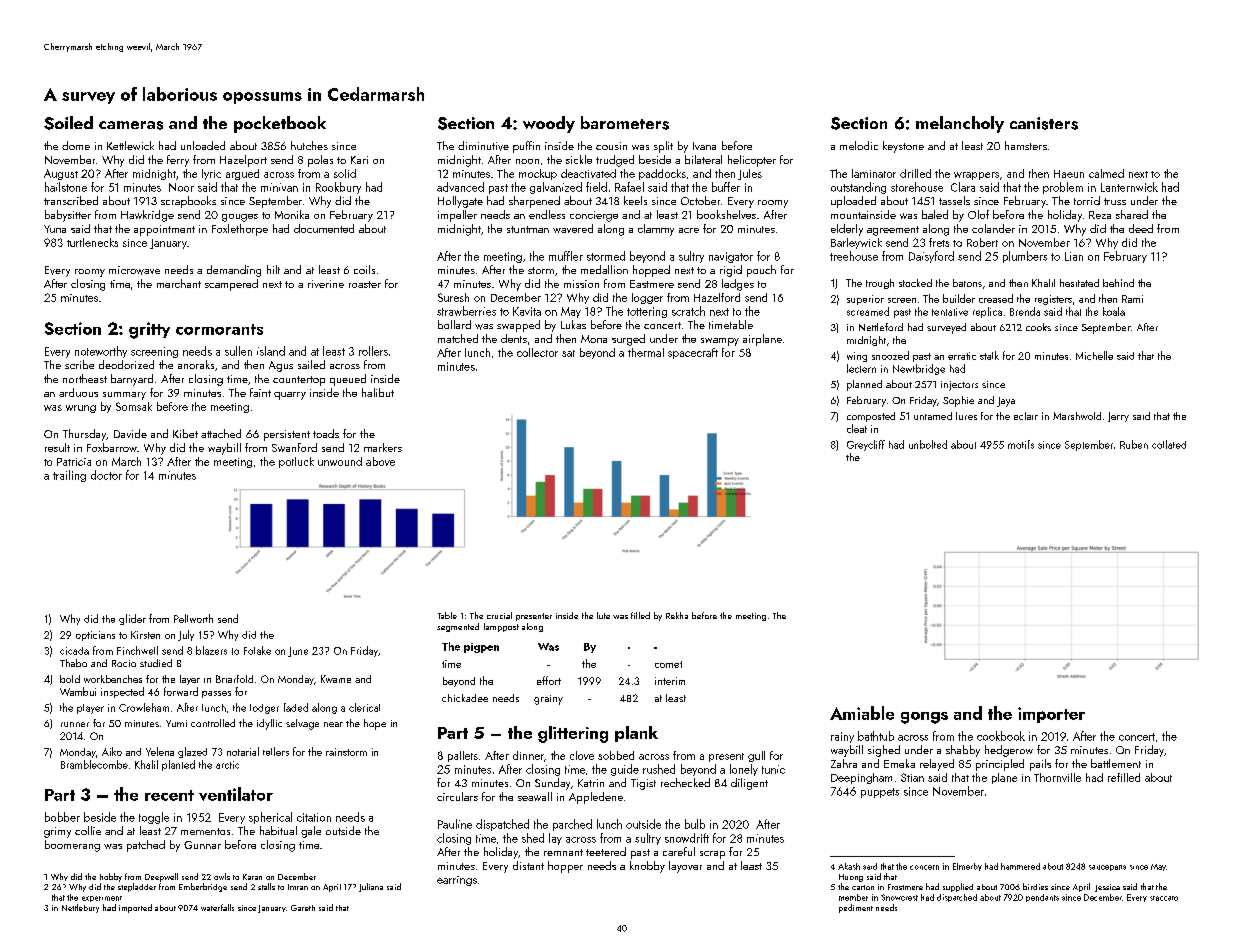  What do you see at coordinates (924, 718) in the screenshot?
I see `gongs` at bounding box center [924, 718].
